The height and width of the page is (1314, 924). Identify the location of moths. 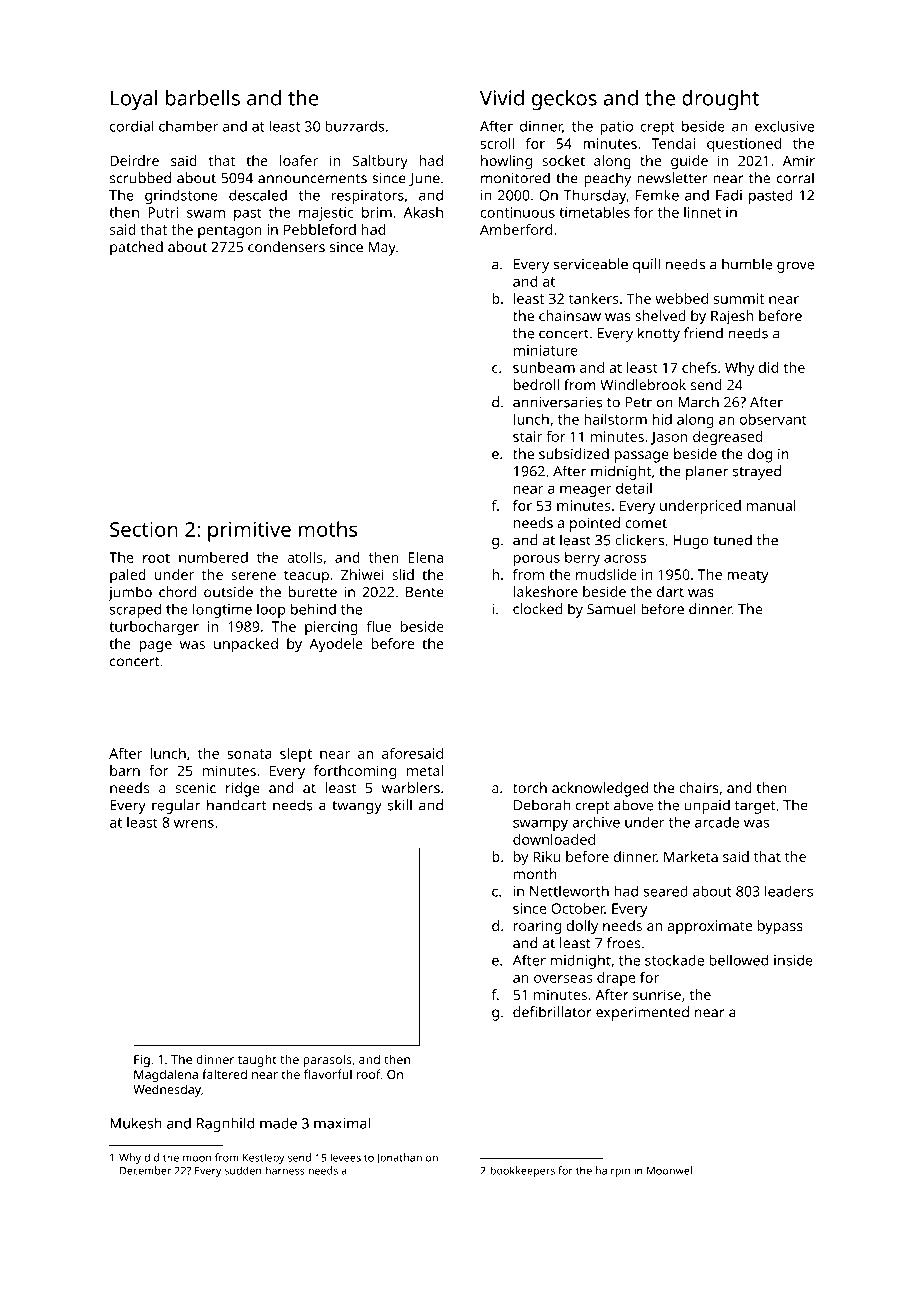
(327, 529).
